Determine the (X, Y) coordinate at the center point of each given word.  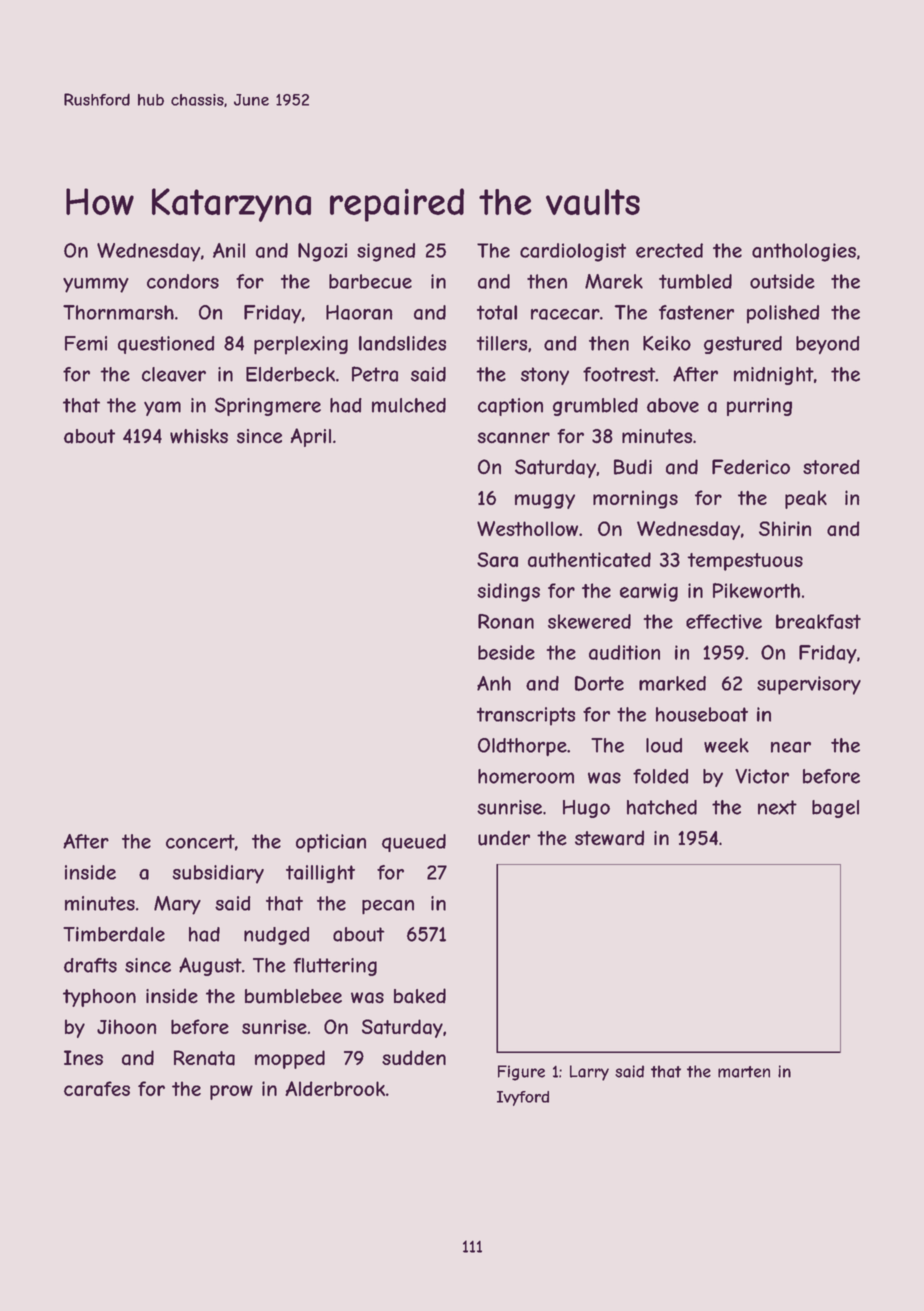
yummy (96, 285)
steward (609, 838)
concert (200, 841)
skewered (589, 621)
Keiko (667, 343)
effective (724, 621)
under (504, 838)
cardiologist (573, 252)
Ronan (506, 621)
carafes (97, 1088)
